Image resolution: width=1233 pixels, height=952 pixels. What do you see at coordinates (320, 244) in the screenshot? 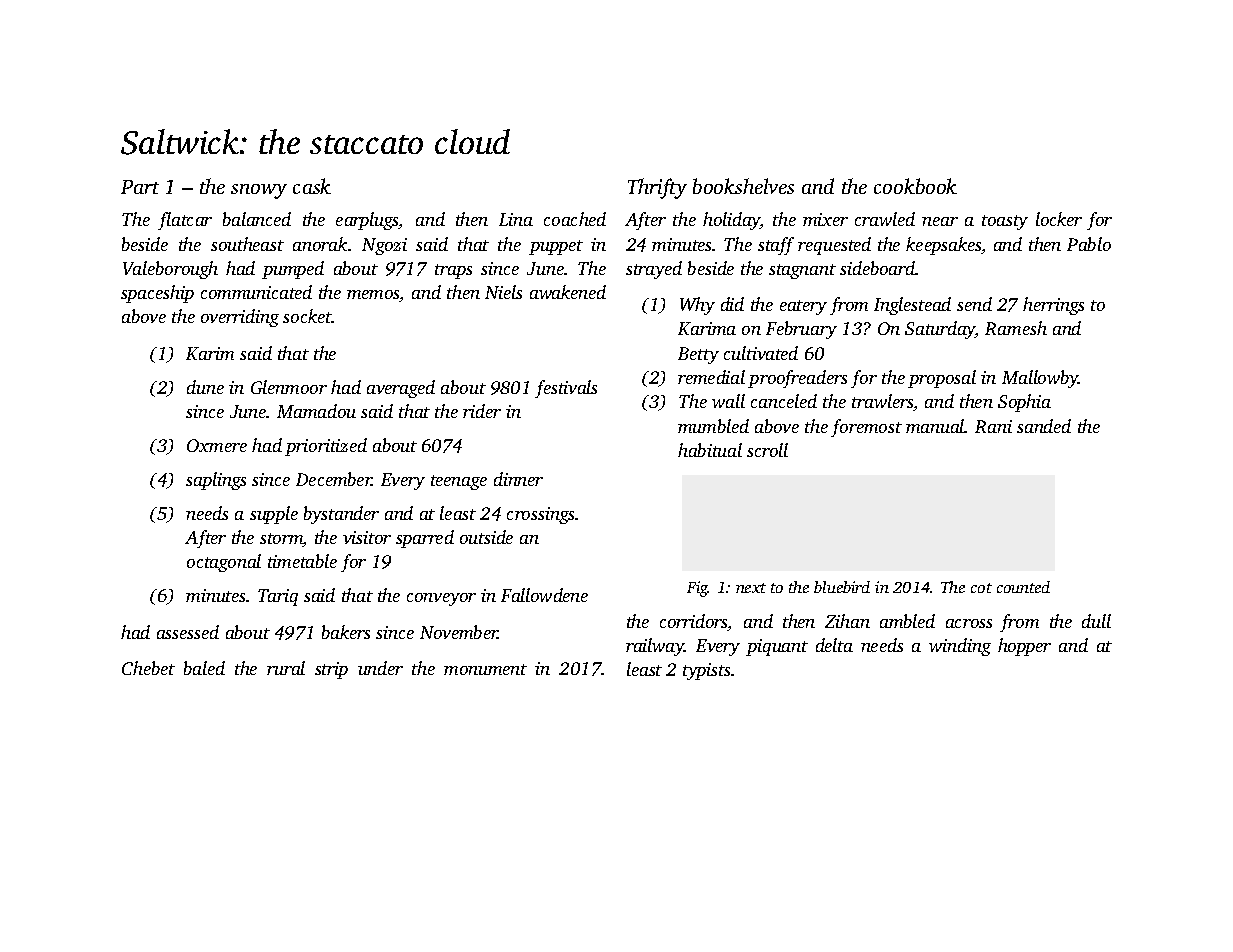
I see `anorak` at bounding box center [320, 244].
